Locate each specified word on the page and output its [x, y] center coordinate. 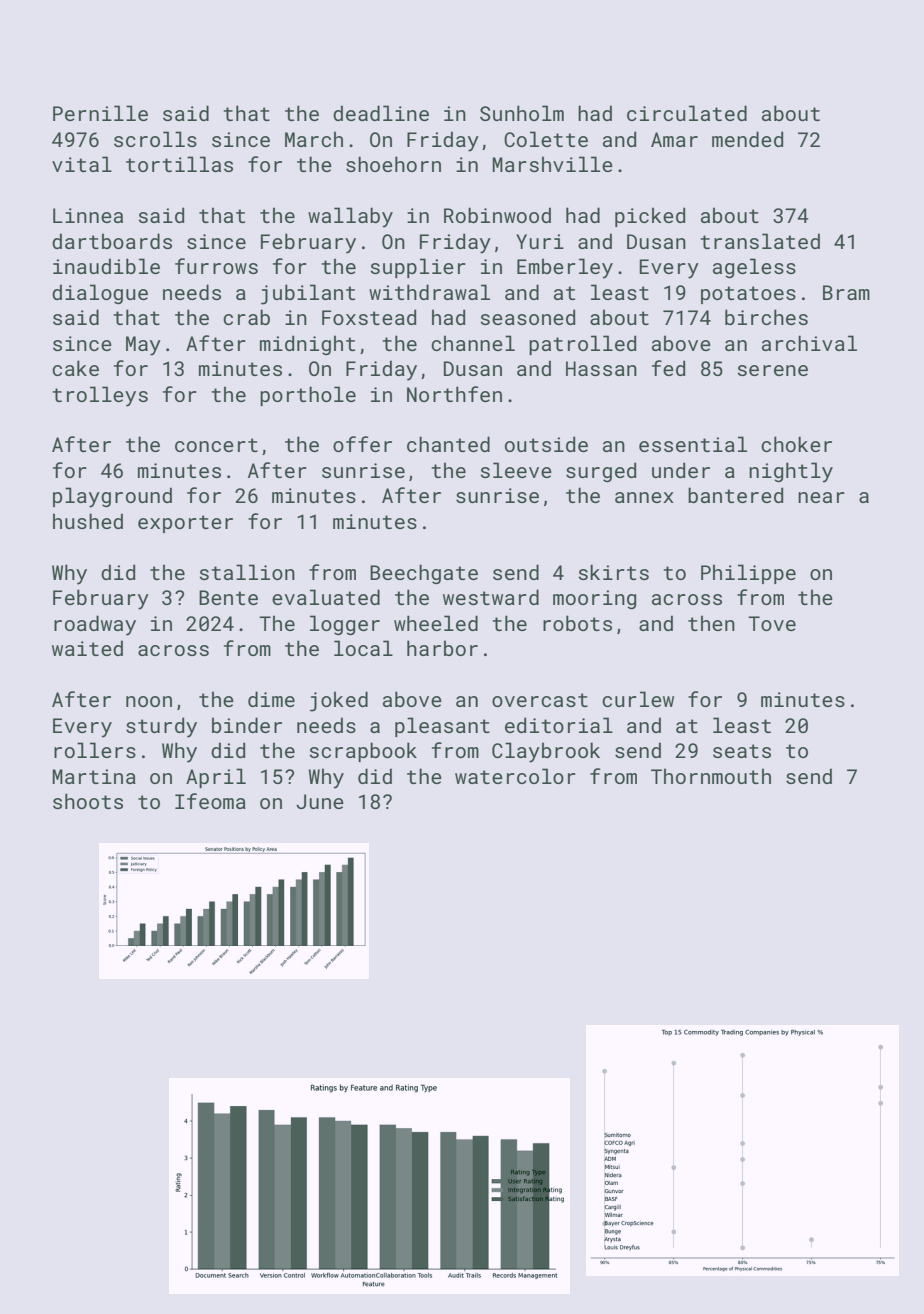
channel [473, 343]
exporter [185, 524]
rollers [95, 750]
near [821, 497]
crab [246, 317]
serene [773, 370]
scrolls [155, 139]
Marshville [552, 164]
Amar [674, 139]
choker [796, 444]
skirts [614, 572]
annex [644, 497]
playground [112, 497]
